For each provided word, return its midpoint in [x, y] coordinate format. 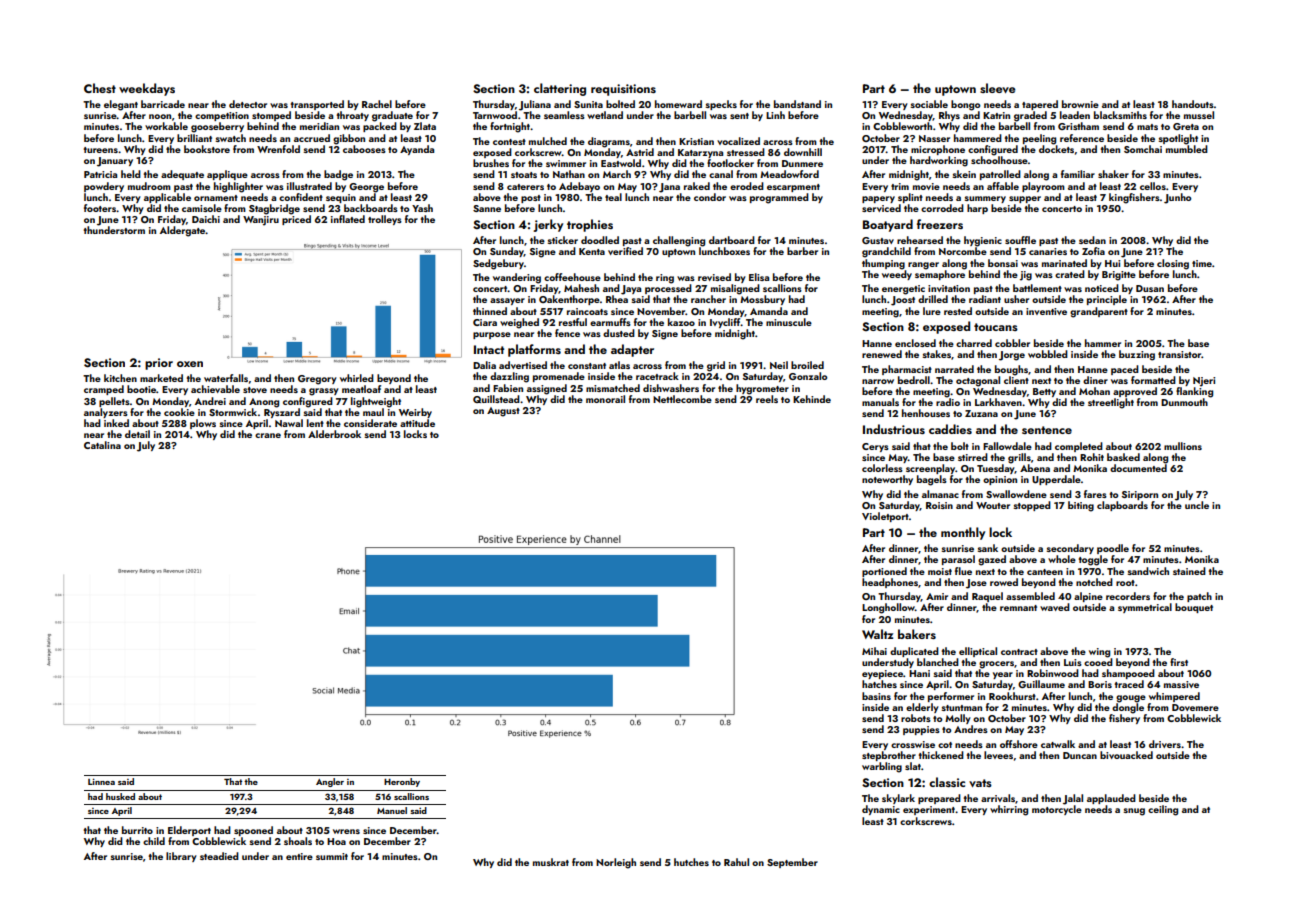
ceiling [1163, 810]
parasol [958, 560]
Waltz [877, 634]
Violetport [885, 517]
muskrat [551, 862]
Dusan [1150, 288]
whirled [357, 378]
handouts [1193, 104]
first [1179, 662]
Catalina [102, 445]
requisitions [623, 90]
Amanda [769, 311]
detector [248, 104]
